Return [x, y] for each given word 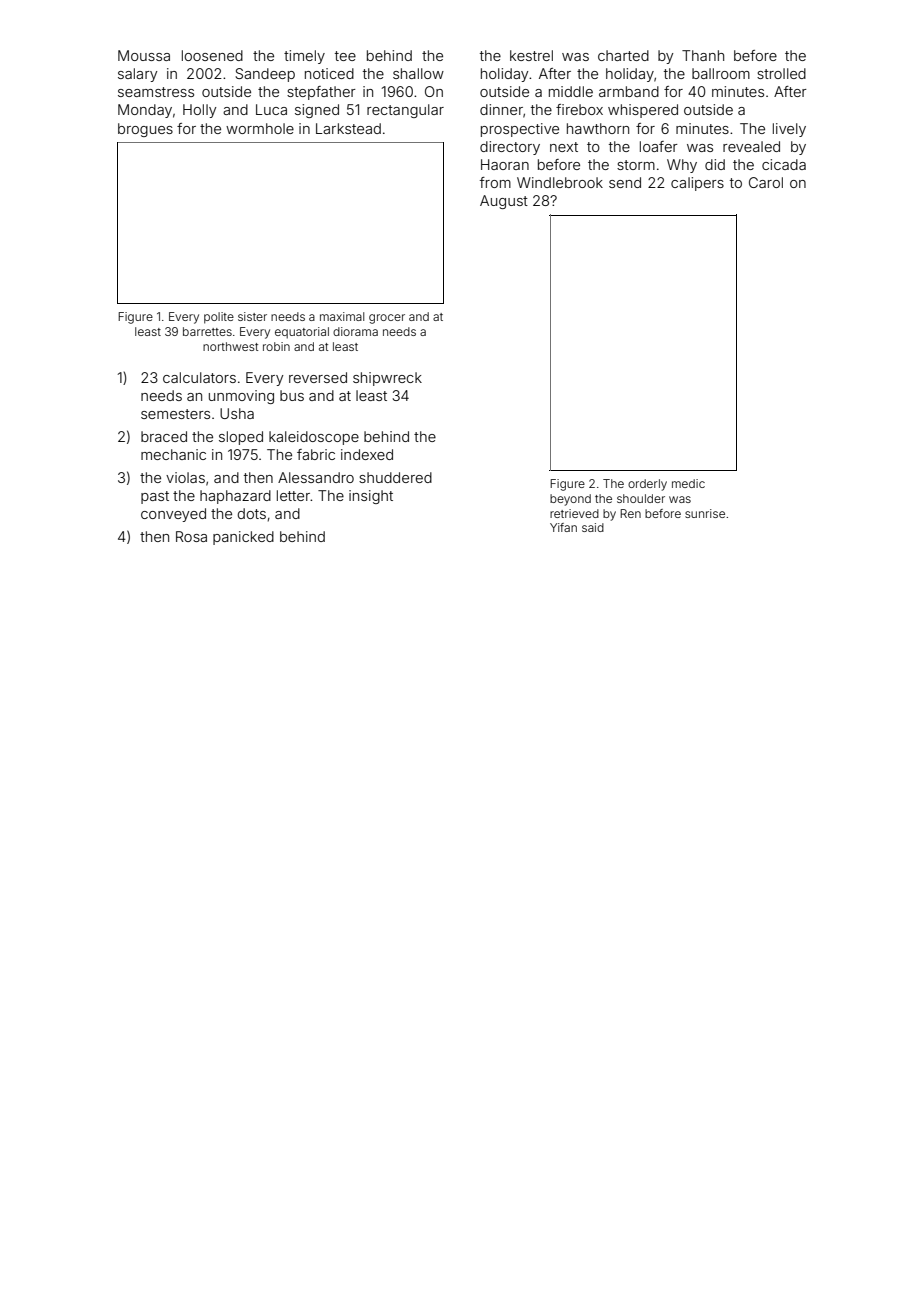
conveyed [173, 515]
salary [137, 75]
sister [252, 316]
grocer [387, 319]
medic [688, 483]
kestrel [531, 55]
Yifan [563, 527]
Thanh [703, 55]
